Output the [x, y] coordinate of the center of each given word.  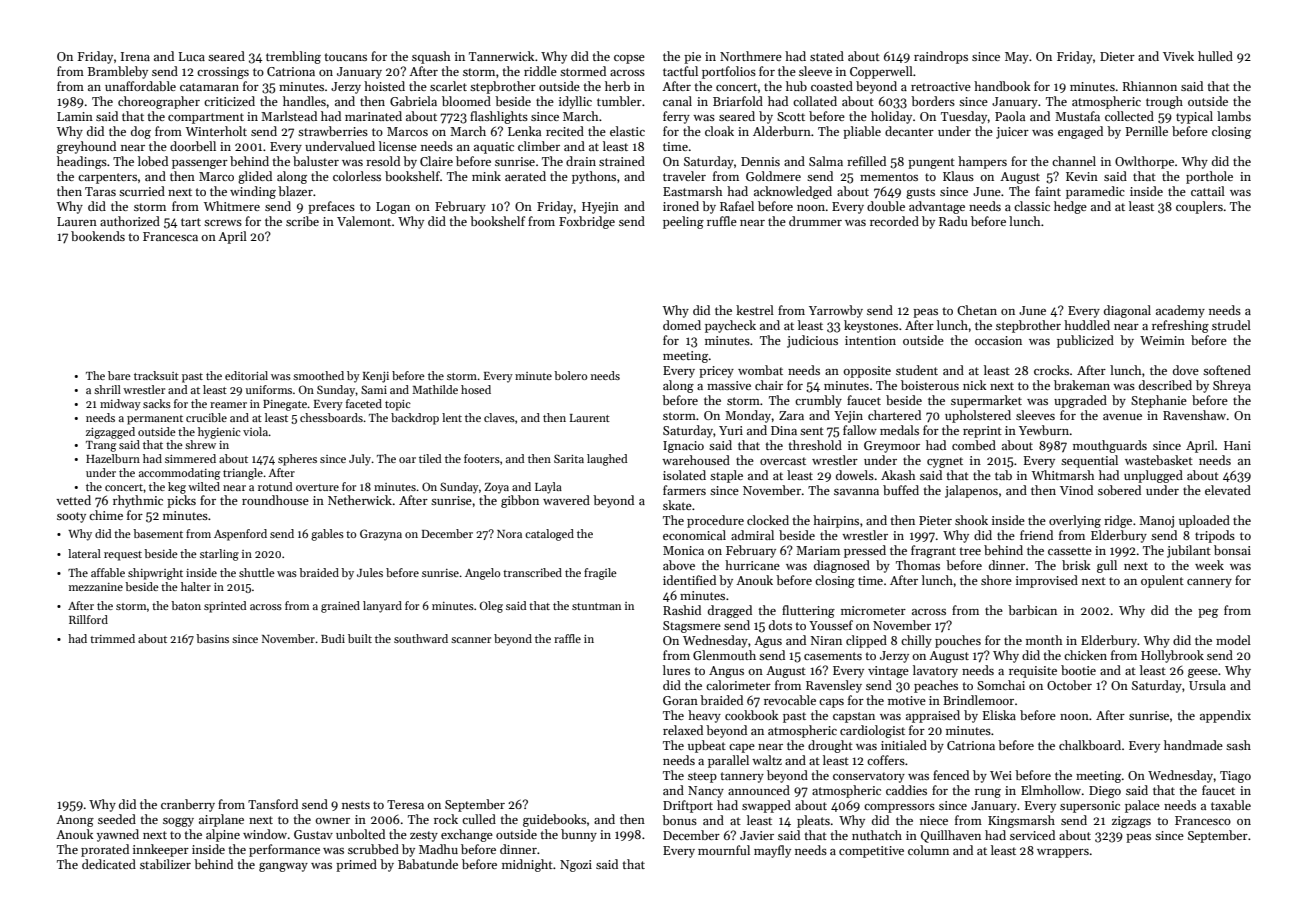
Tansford [273, 804]
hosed [476, 389]
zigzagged [110, 433]
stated [827, 56]
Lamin [75, 116]
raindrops [941, 57]
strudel [1231, 325]
